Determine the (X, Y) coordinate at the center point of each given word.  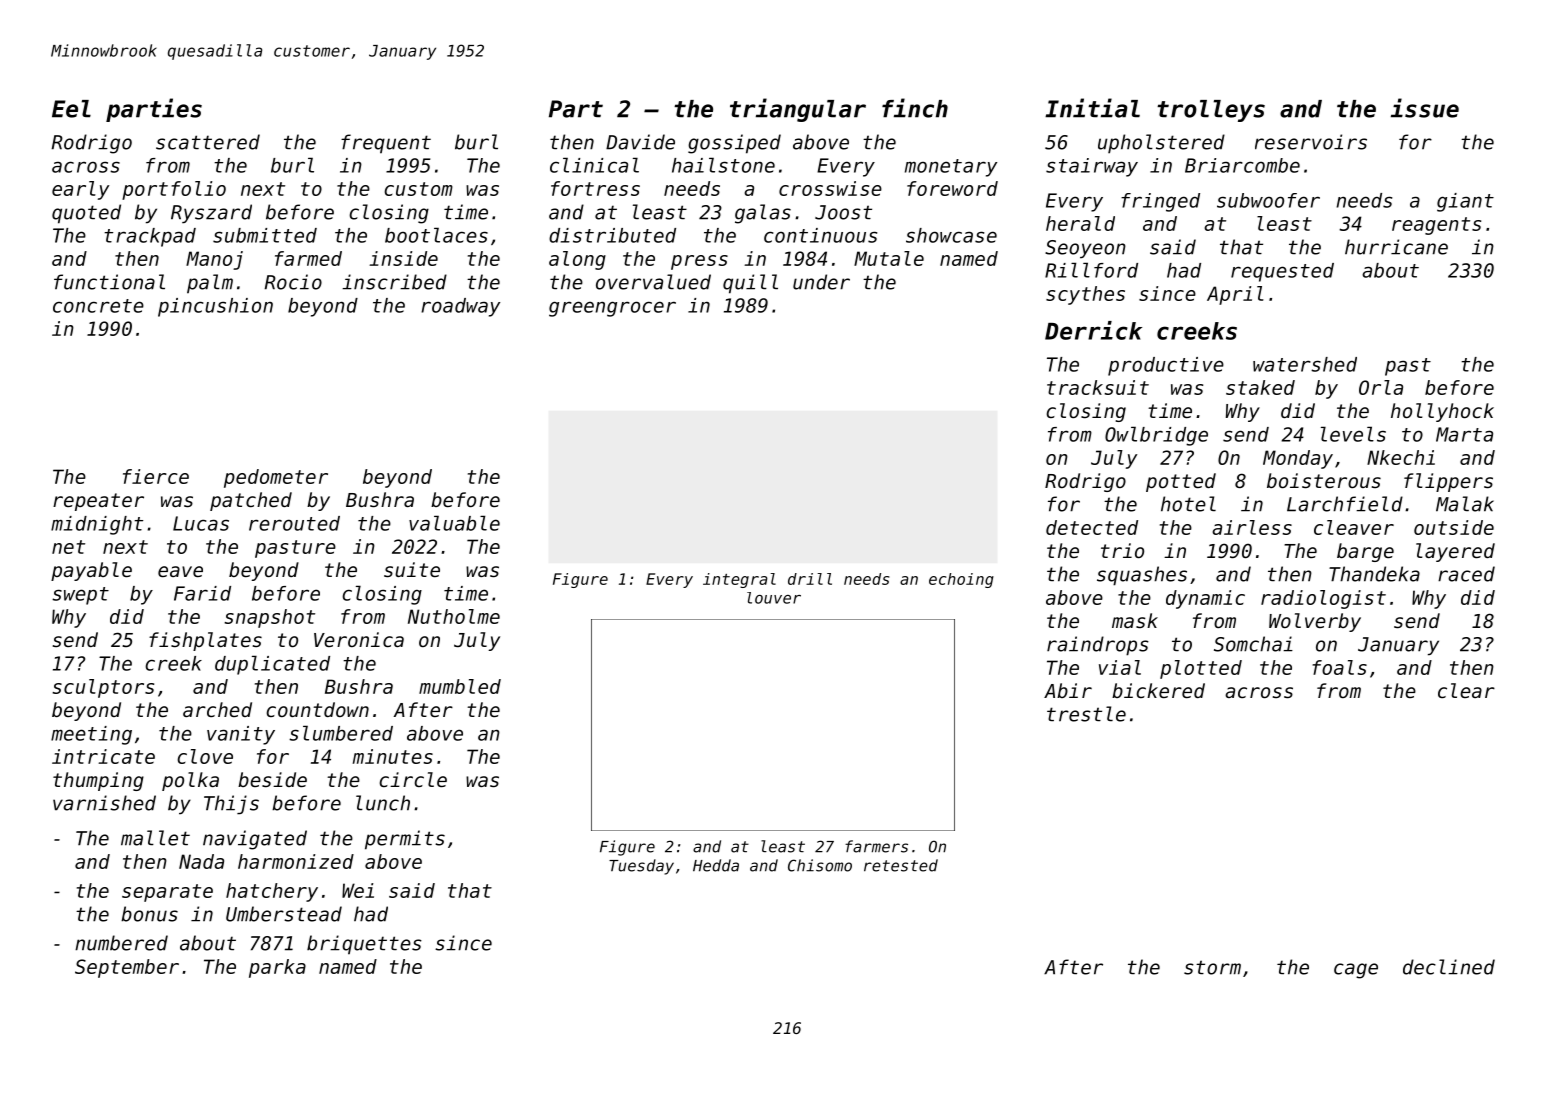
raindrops (1098, 646)
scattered (208, 142)
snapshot (269, 618)
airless (1252, 527)
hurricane (1396, 247)
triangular (798, 110)
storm (1212, 967)
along (577, 260)
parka (277, 968)
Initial (1092, 108)
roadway (460, 307)
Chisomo (820, 865)
